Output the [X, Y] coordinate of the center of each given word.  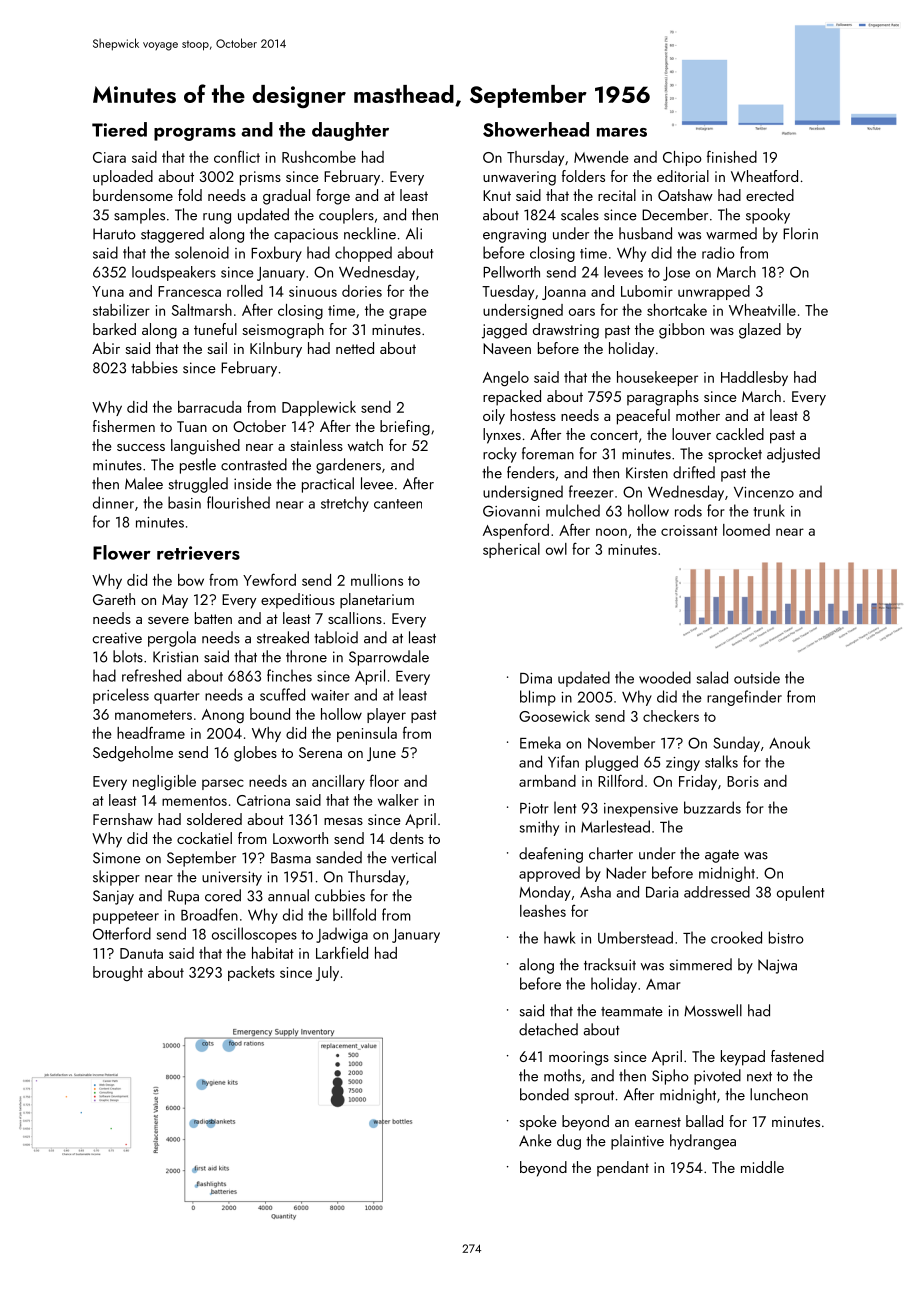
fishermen [124, 426]
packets [251, 973]
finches [289, 675]
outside [757, 677]
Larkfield [342, 953]
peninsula [367, 734]
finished [732, 156]
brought [118, 973]
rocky [500, 455]
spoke [537, 1122]
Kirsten [647, 473]
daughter [350, 131]
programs [195, 134]
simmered [701, 964]
